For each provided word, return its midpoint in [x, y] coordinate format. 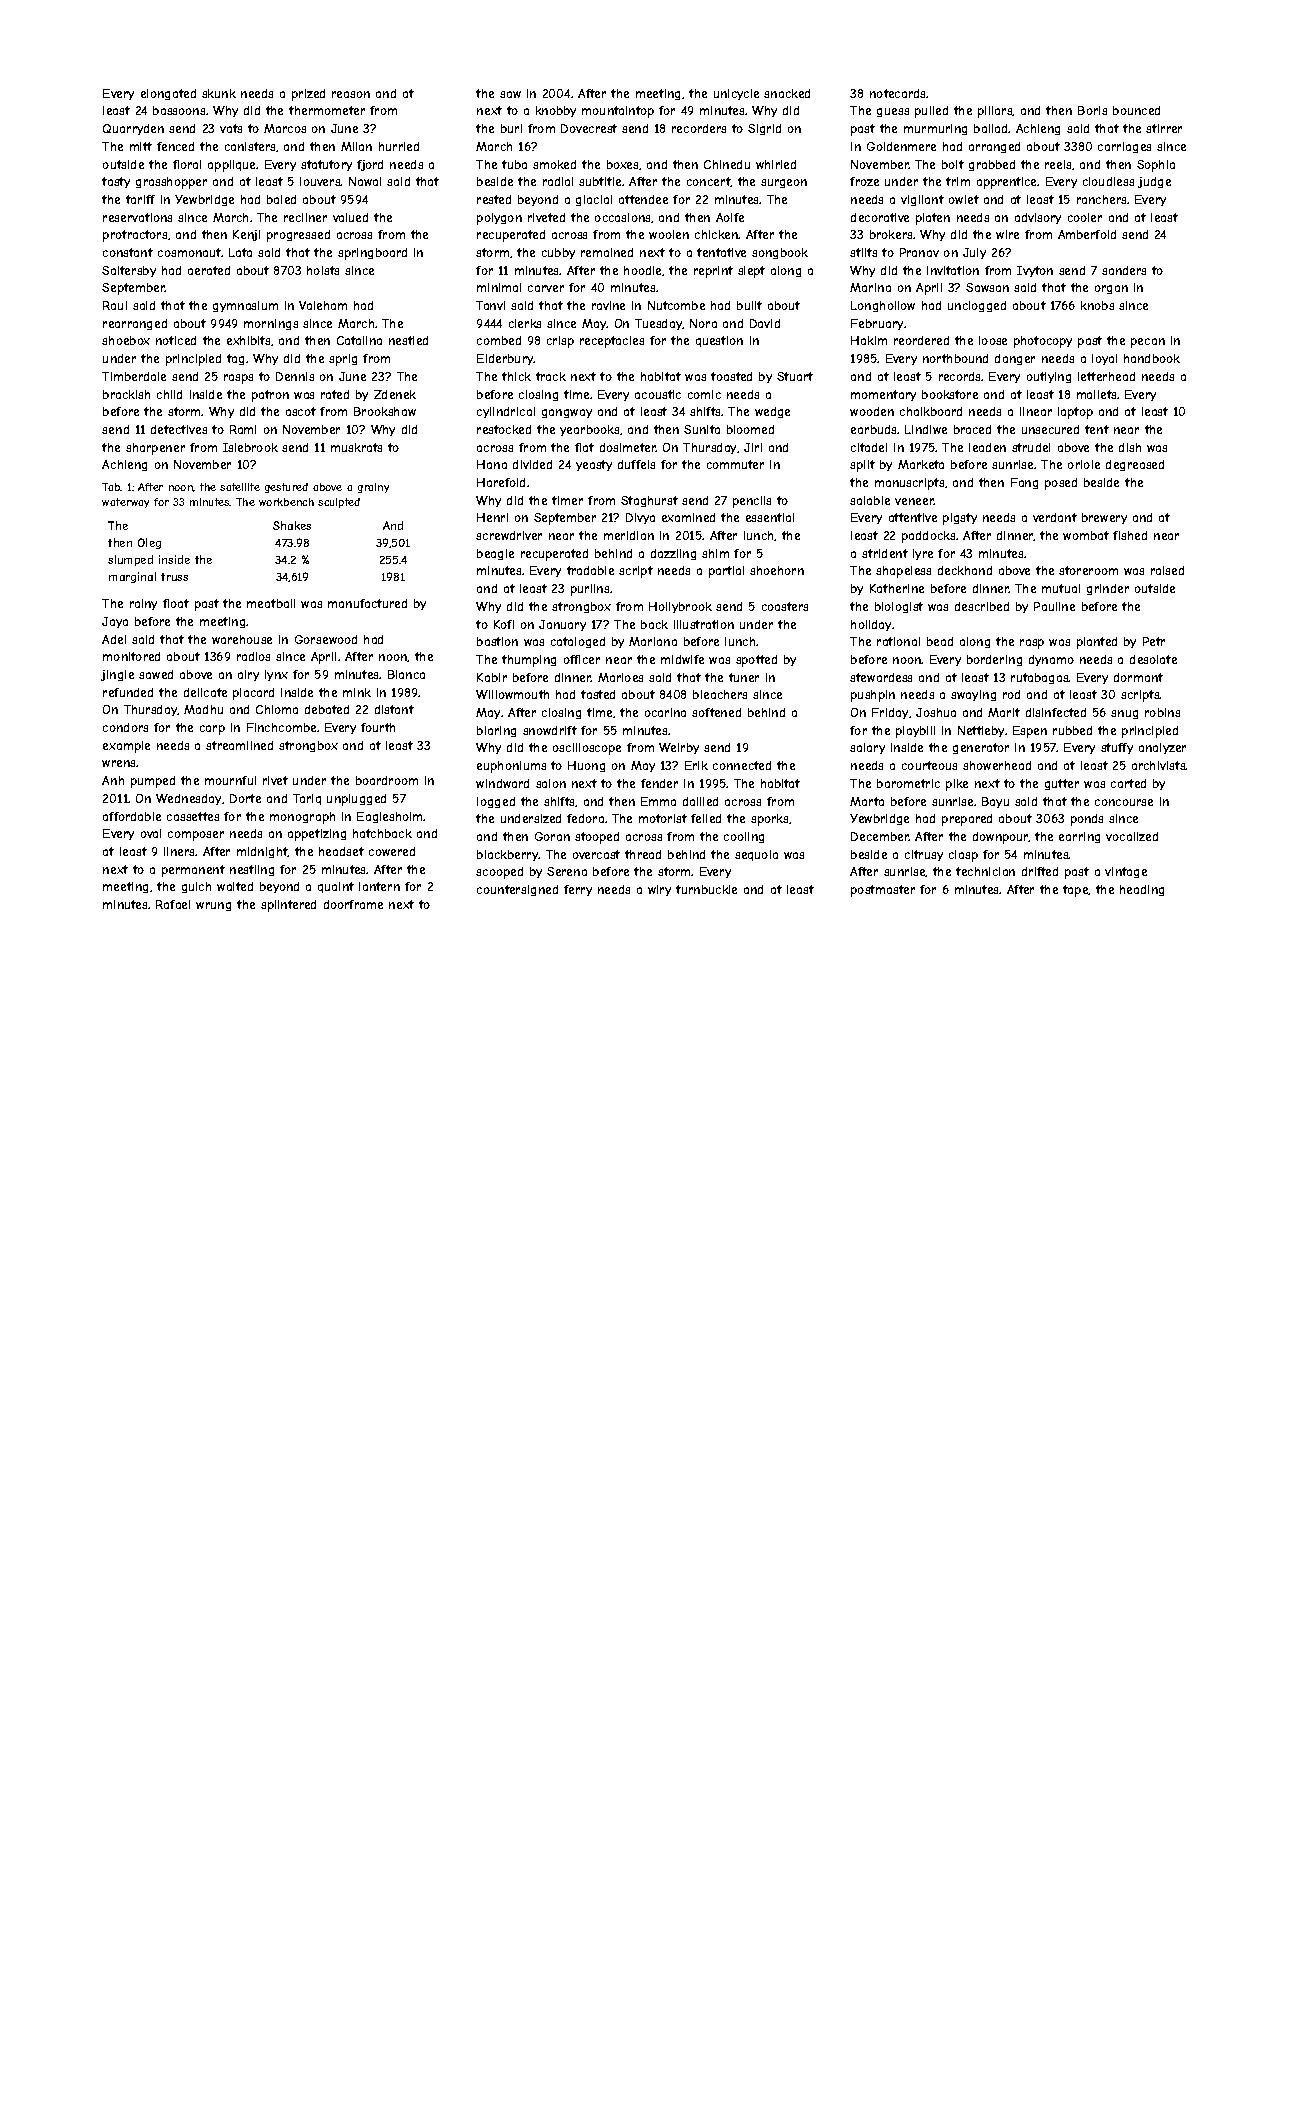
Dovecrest [589, 128]
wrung [213, 906]
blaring [496, 731]
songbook [780, 253]
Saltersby [129, 271]
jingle [117, 675]
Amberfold [1087, 234]
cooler [1085, 217]
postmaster [883, 891]
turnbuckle [706, 889]
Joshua [936, 712]
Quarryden [133, 129]
